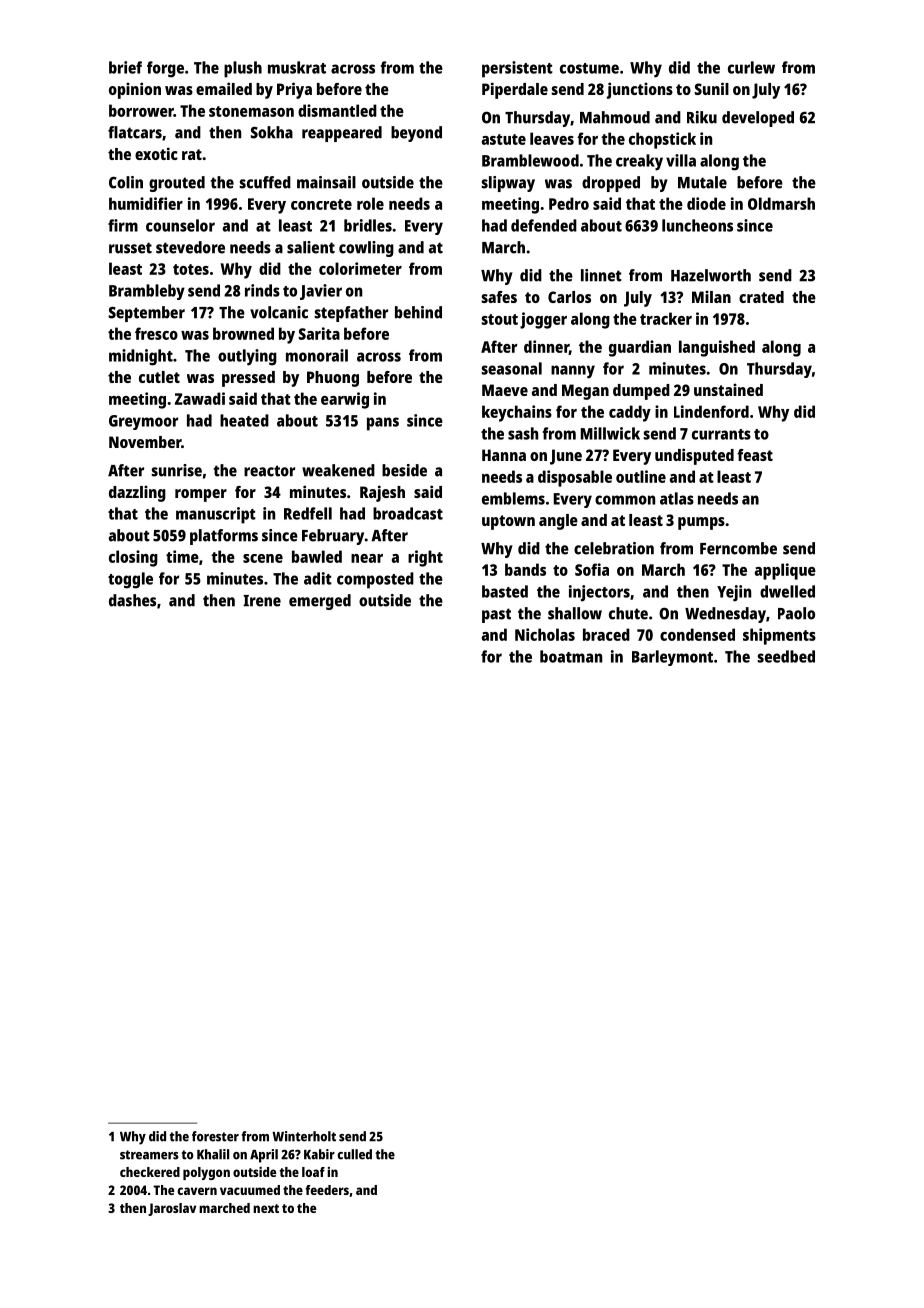  I want to click on curlew, so click(751, 67).
